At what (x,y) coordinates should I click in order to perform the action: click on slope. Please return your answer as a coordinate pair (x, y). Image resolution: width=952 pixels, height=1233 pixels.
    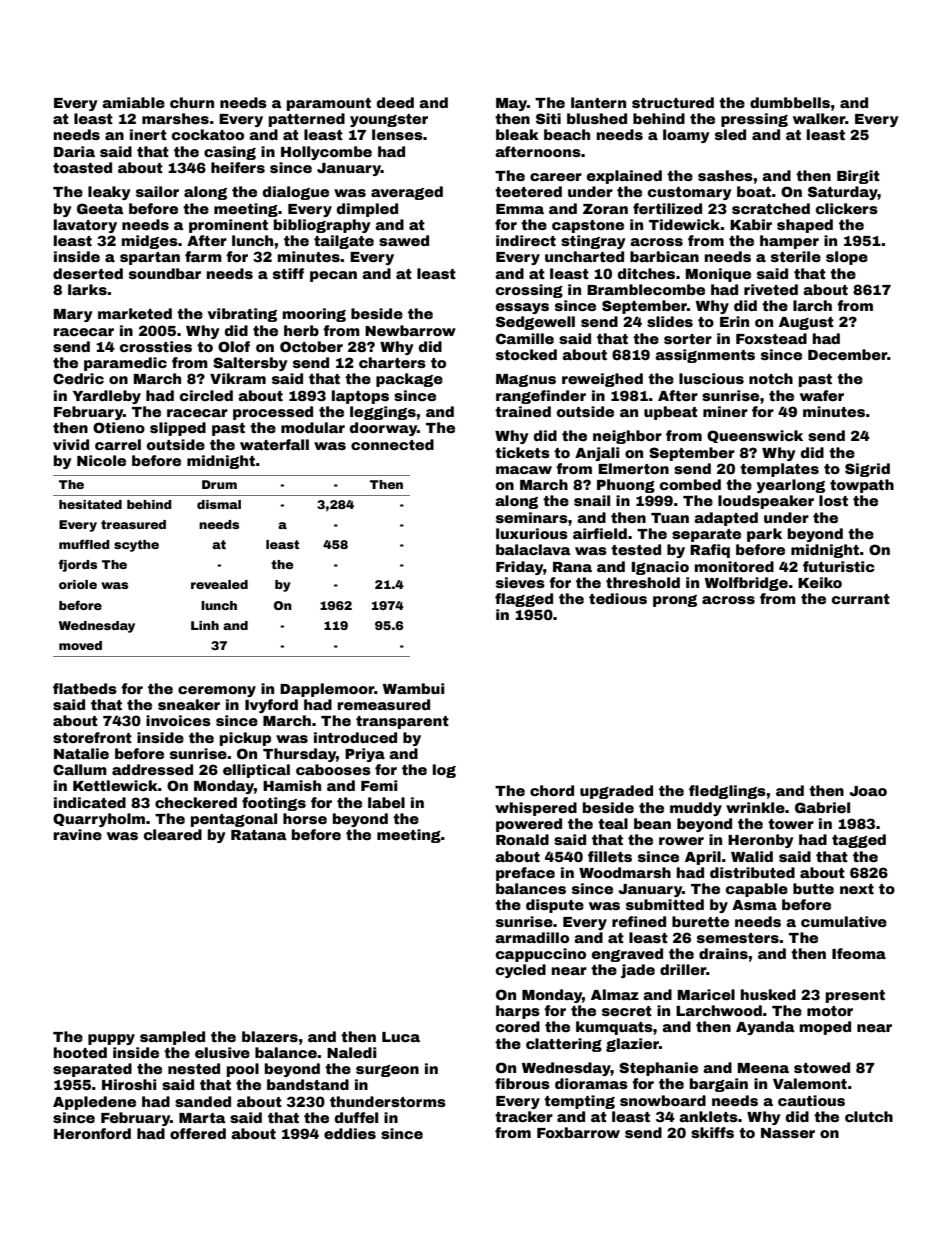
    Looking at the image, I should click on (847, 258).
